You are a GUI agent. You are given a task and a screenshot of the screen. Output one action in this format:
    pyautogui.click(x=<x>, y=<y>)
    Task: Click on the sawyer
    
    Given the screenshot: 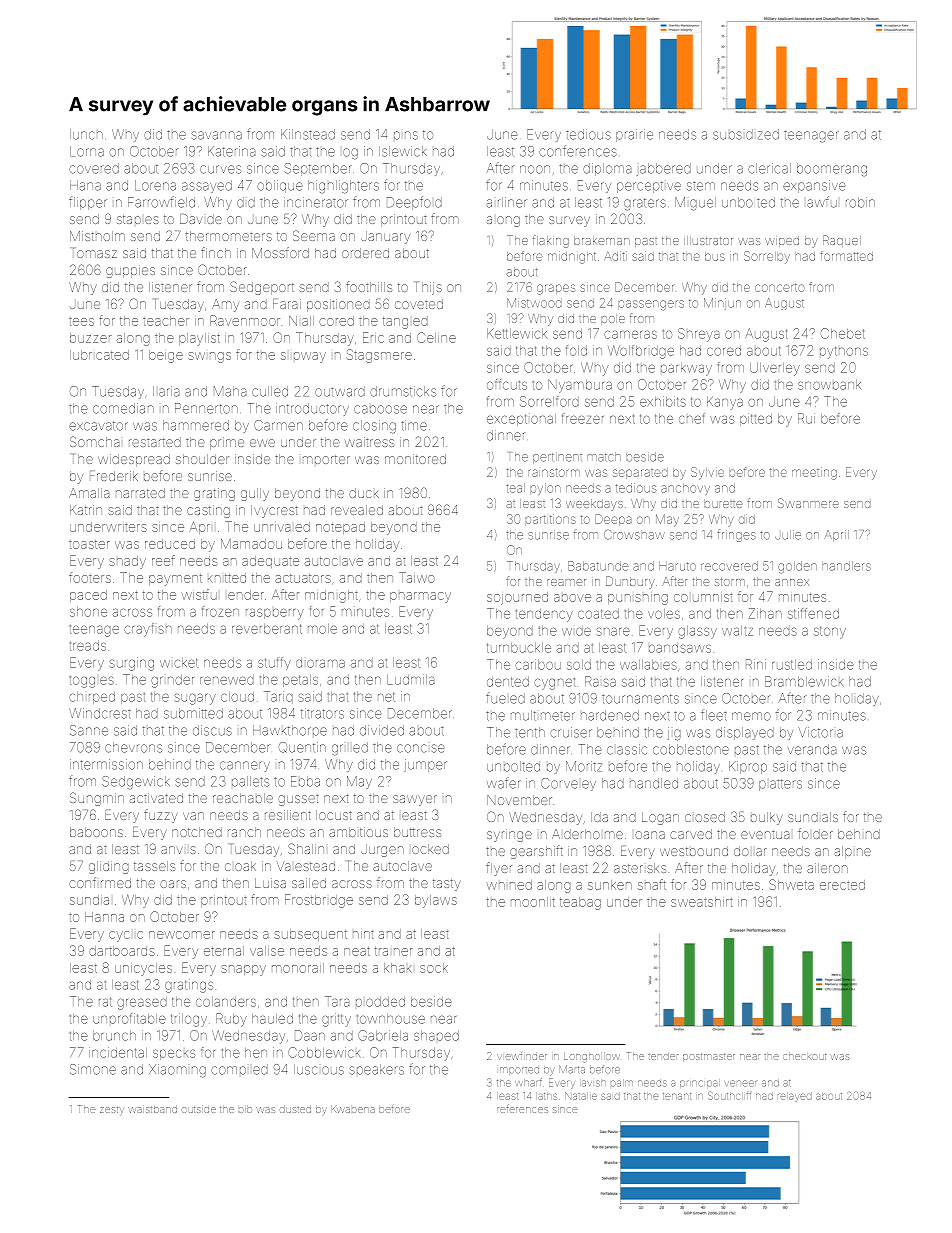 What is the action you would take?
    pyautogui.click(x=415, y=800)
